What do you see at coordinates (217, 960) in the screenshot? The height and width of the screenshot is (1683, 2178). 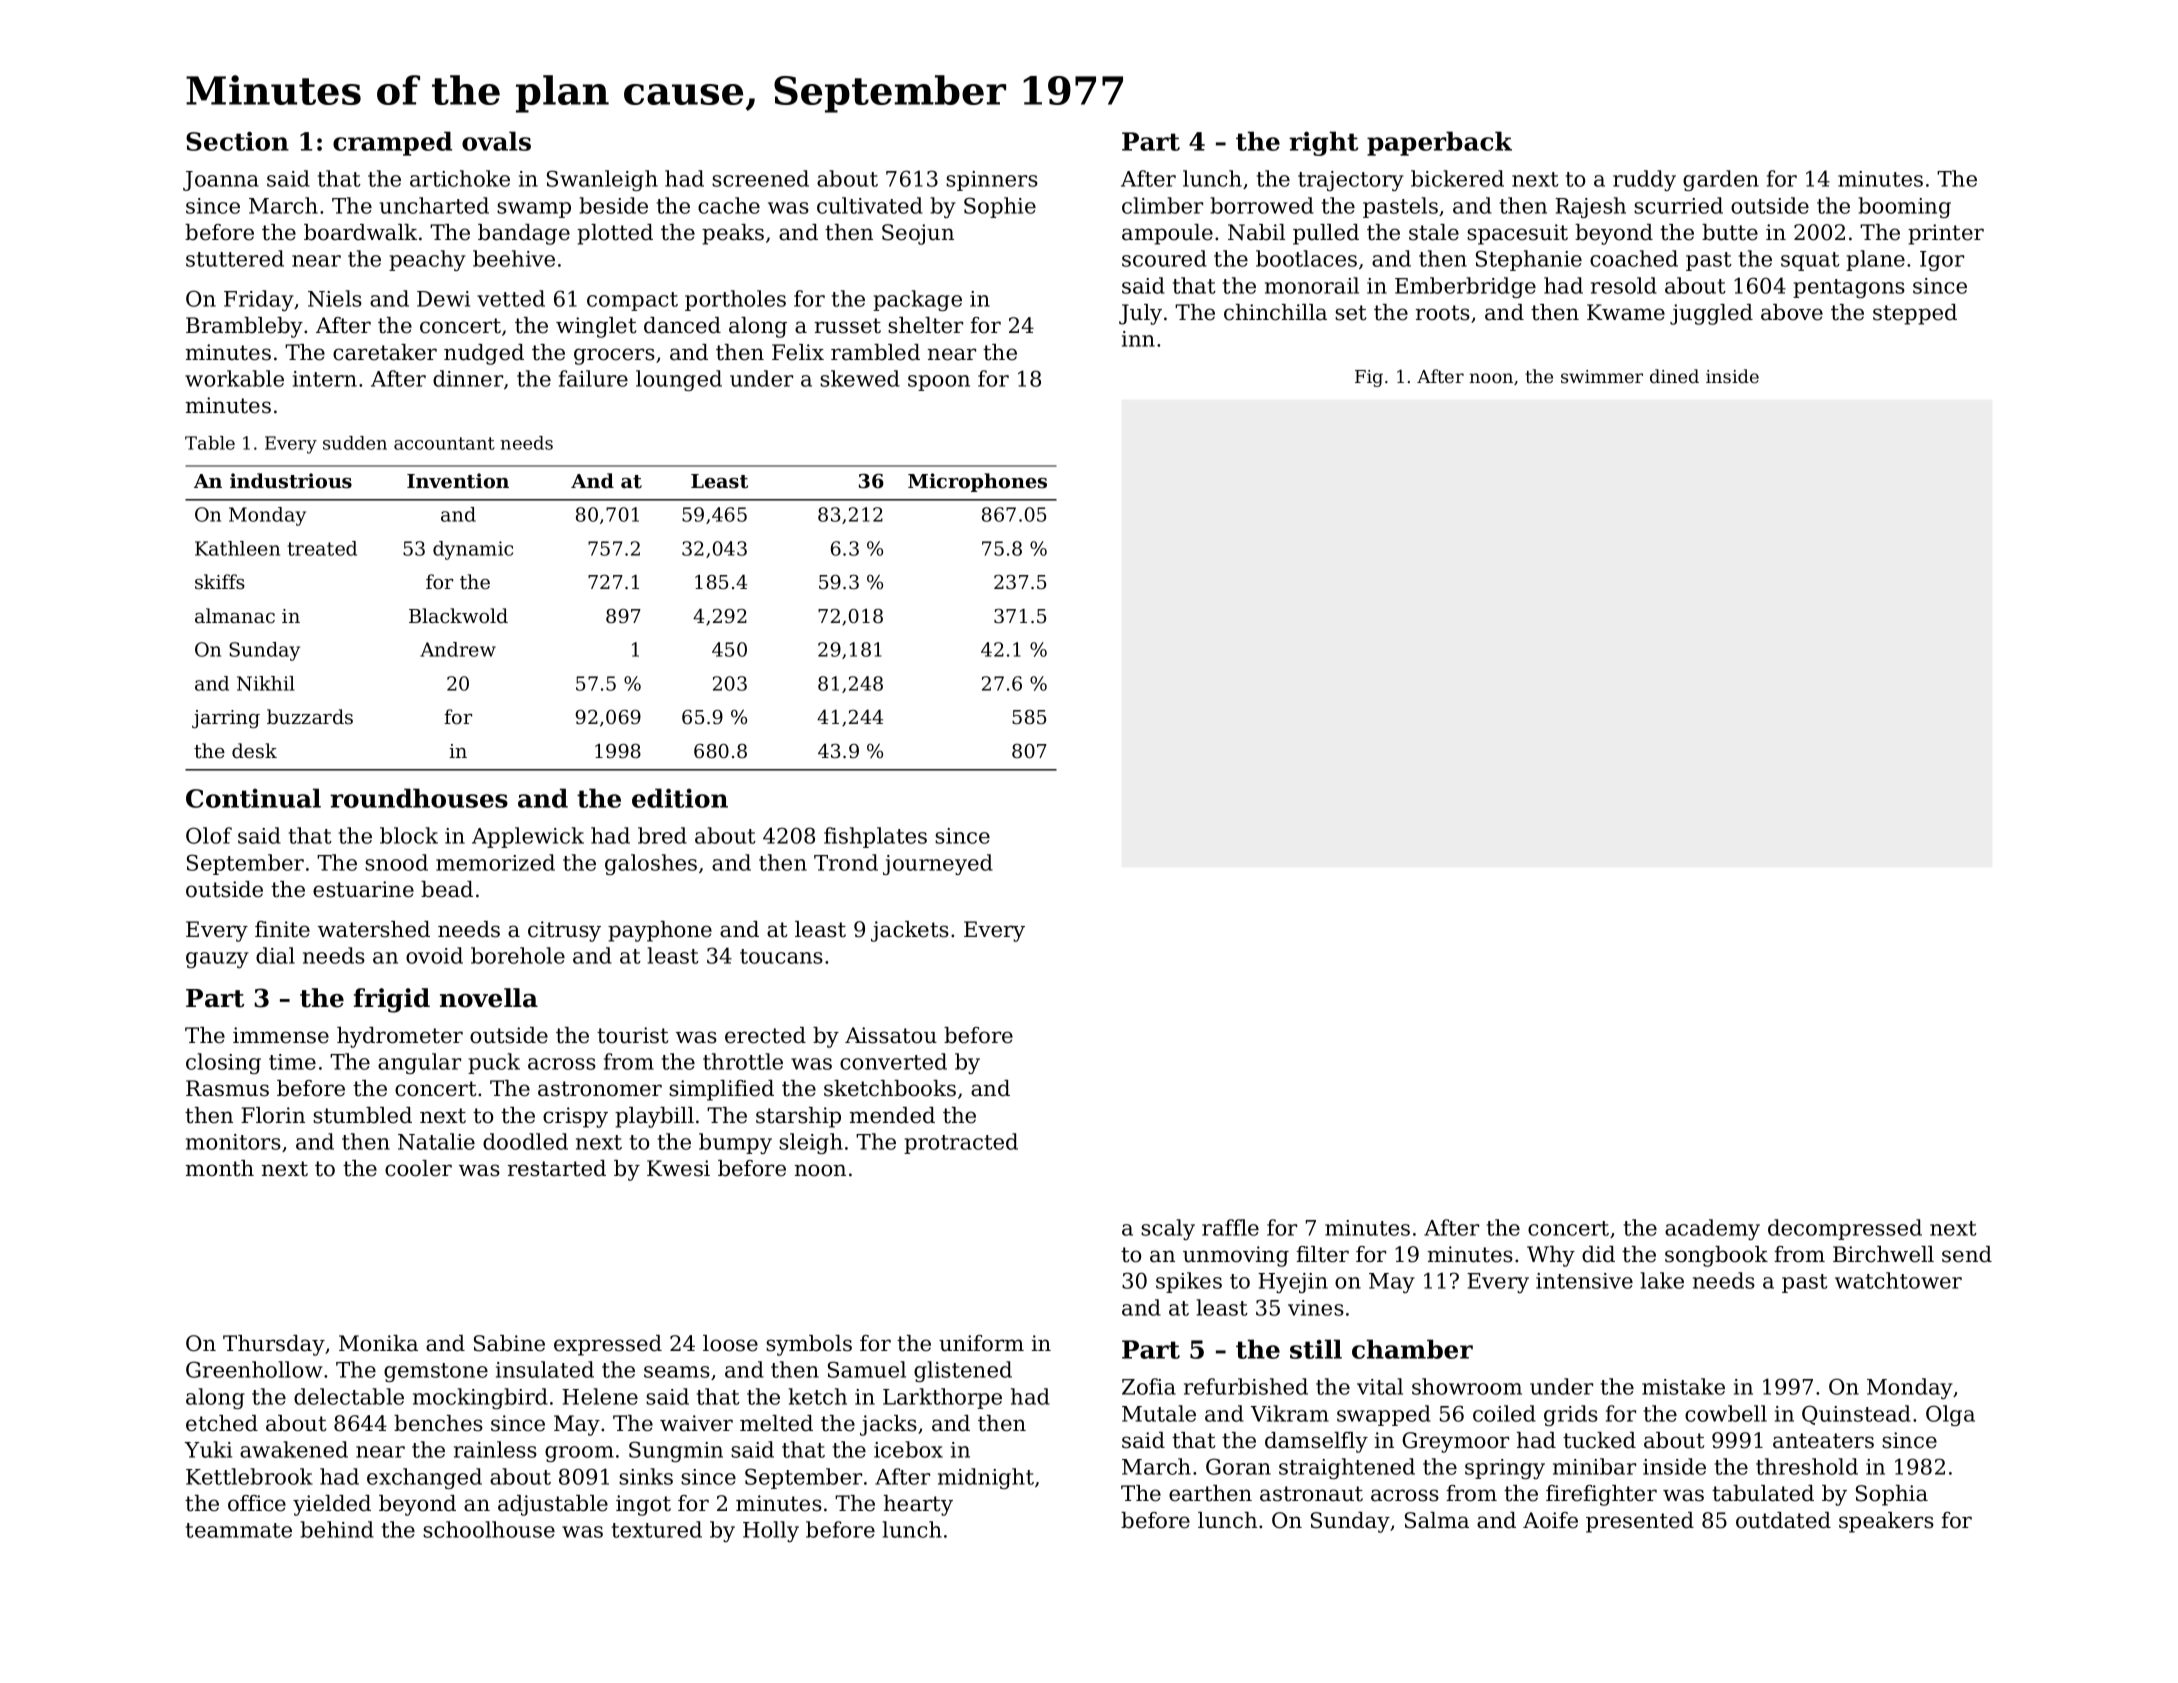 I see `gauzy` at bounding box center [217, 960].
